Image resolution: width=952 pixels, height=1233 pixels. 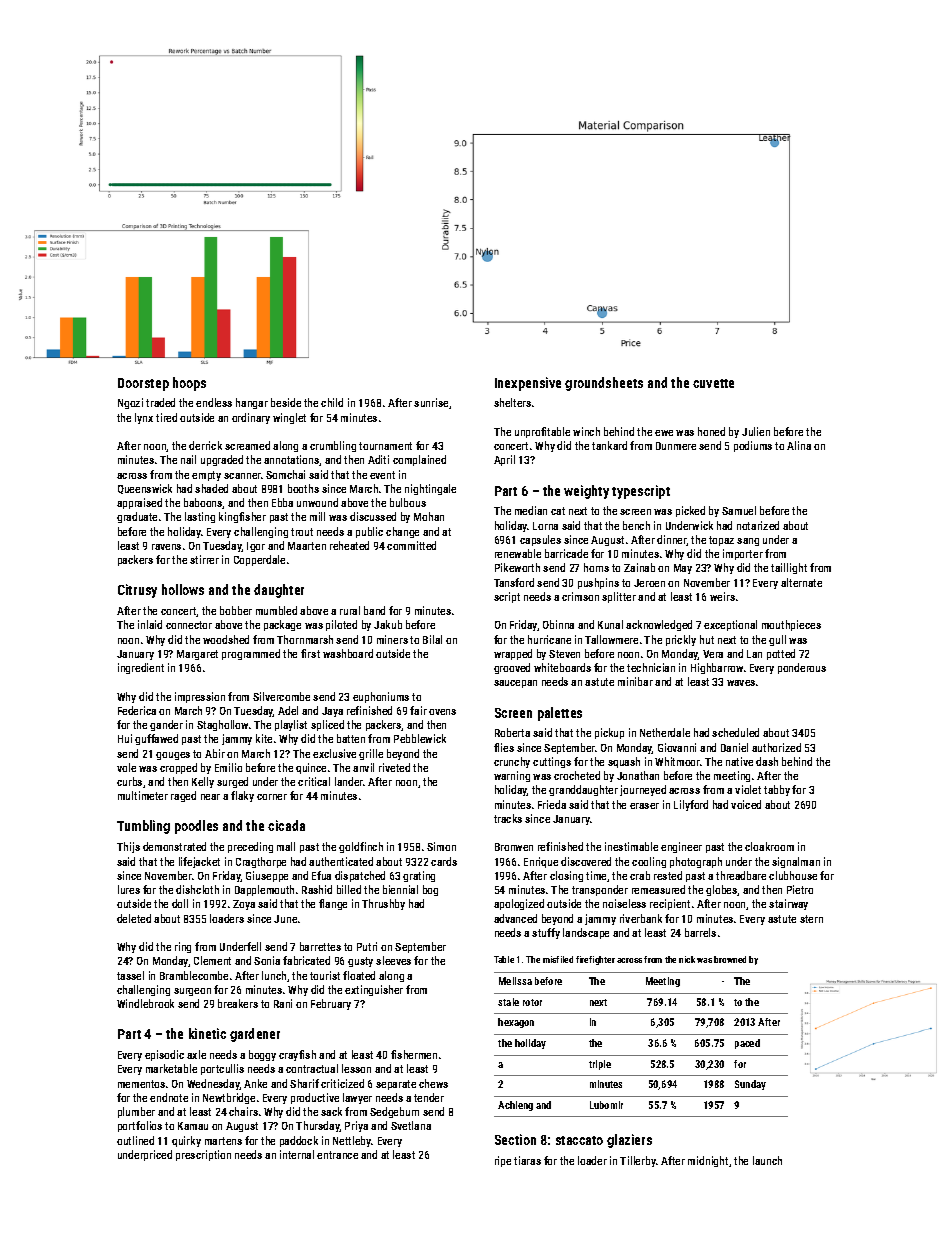 What do you see at coordinates (532, 1002) in the image?
I see `rotor` at bounding box center [532, 1002].
